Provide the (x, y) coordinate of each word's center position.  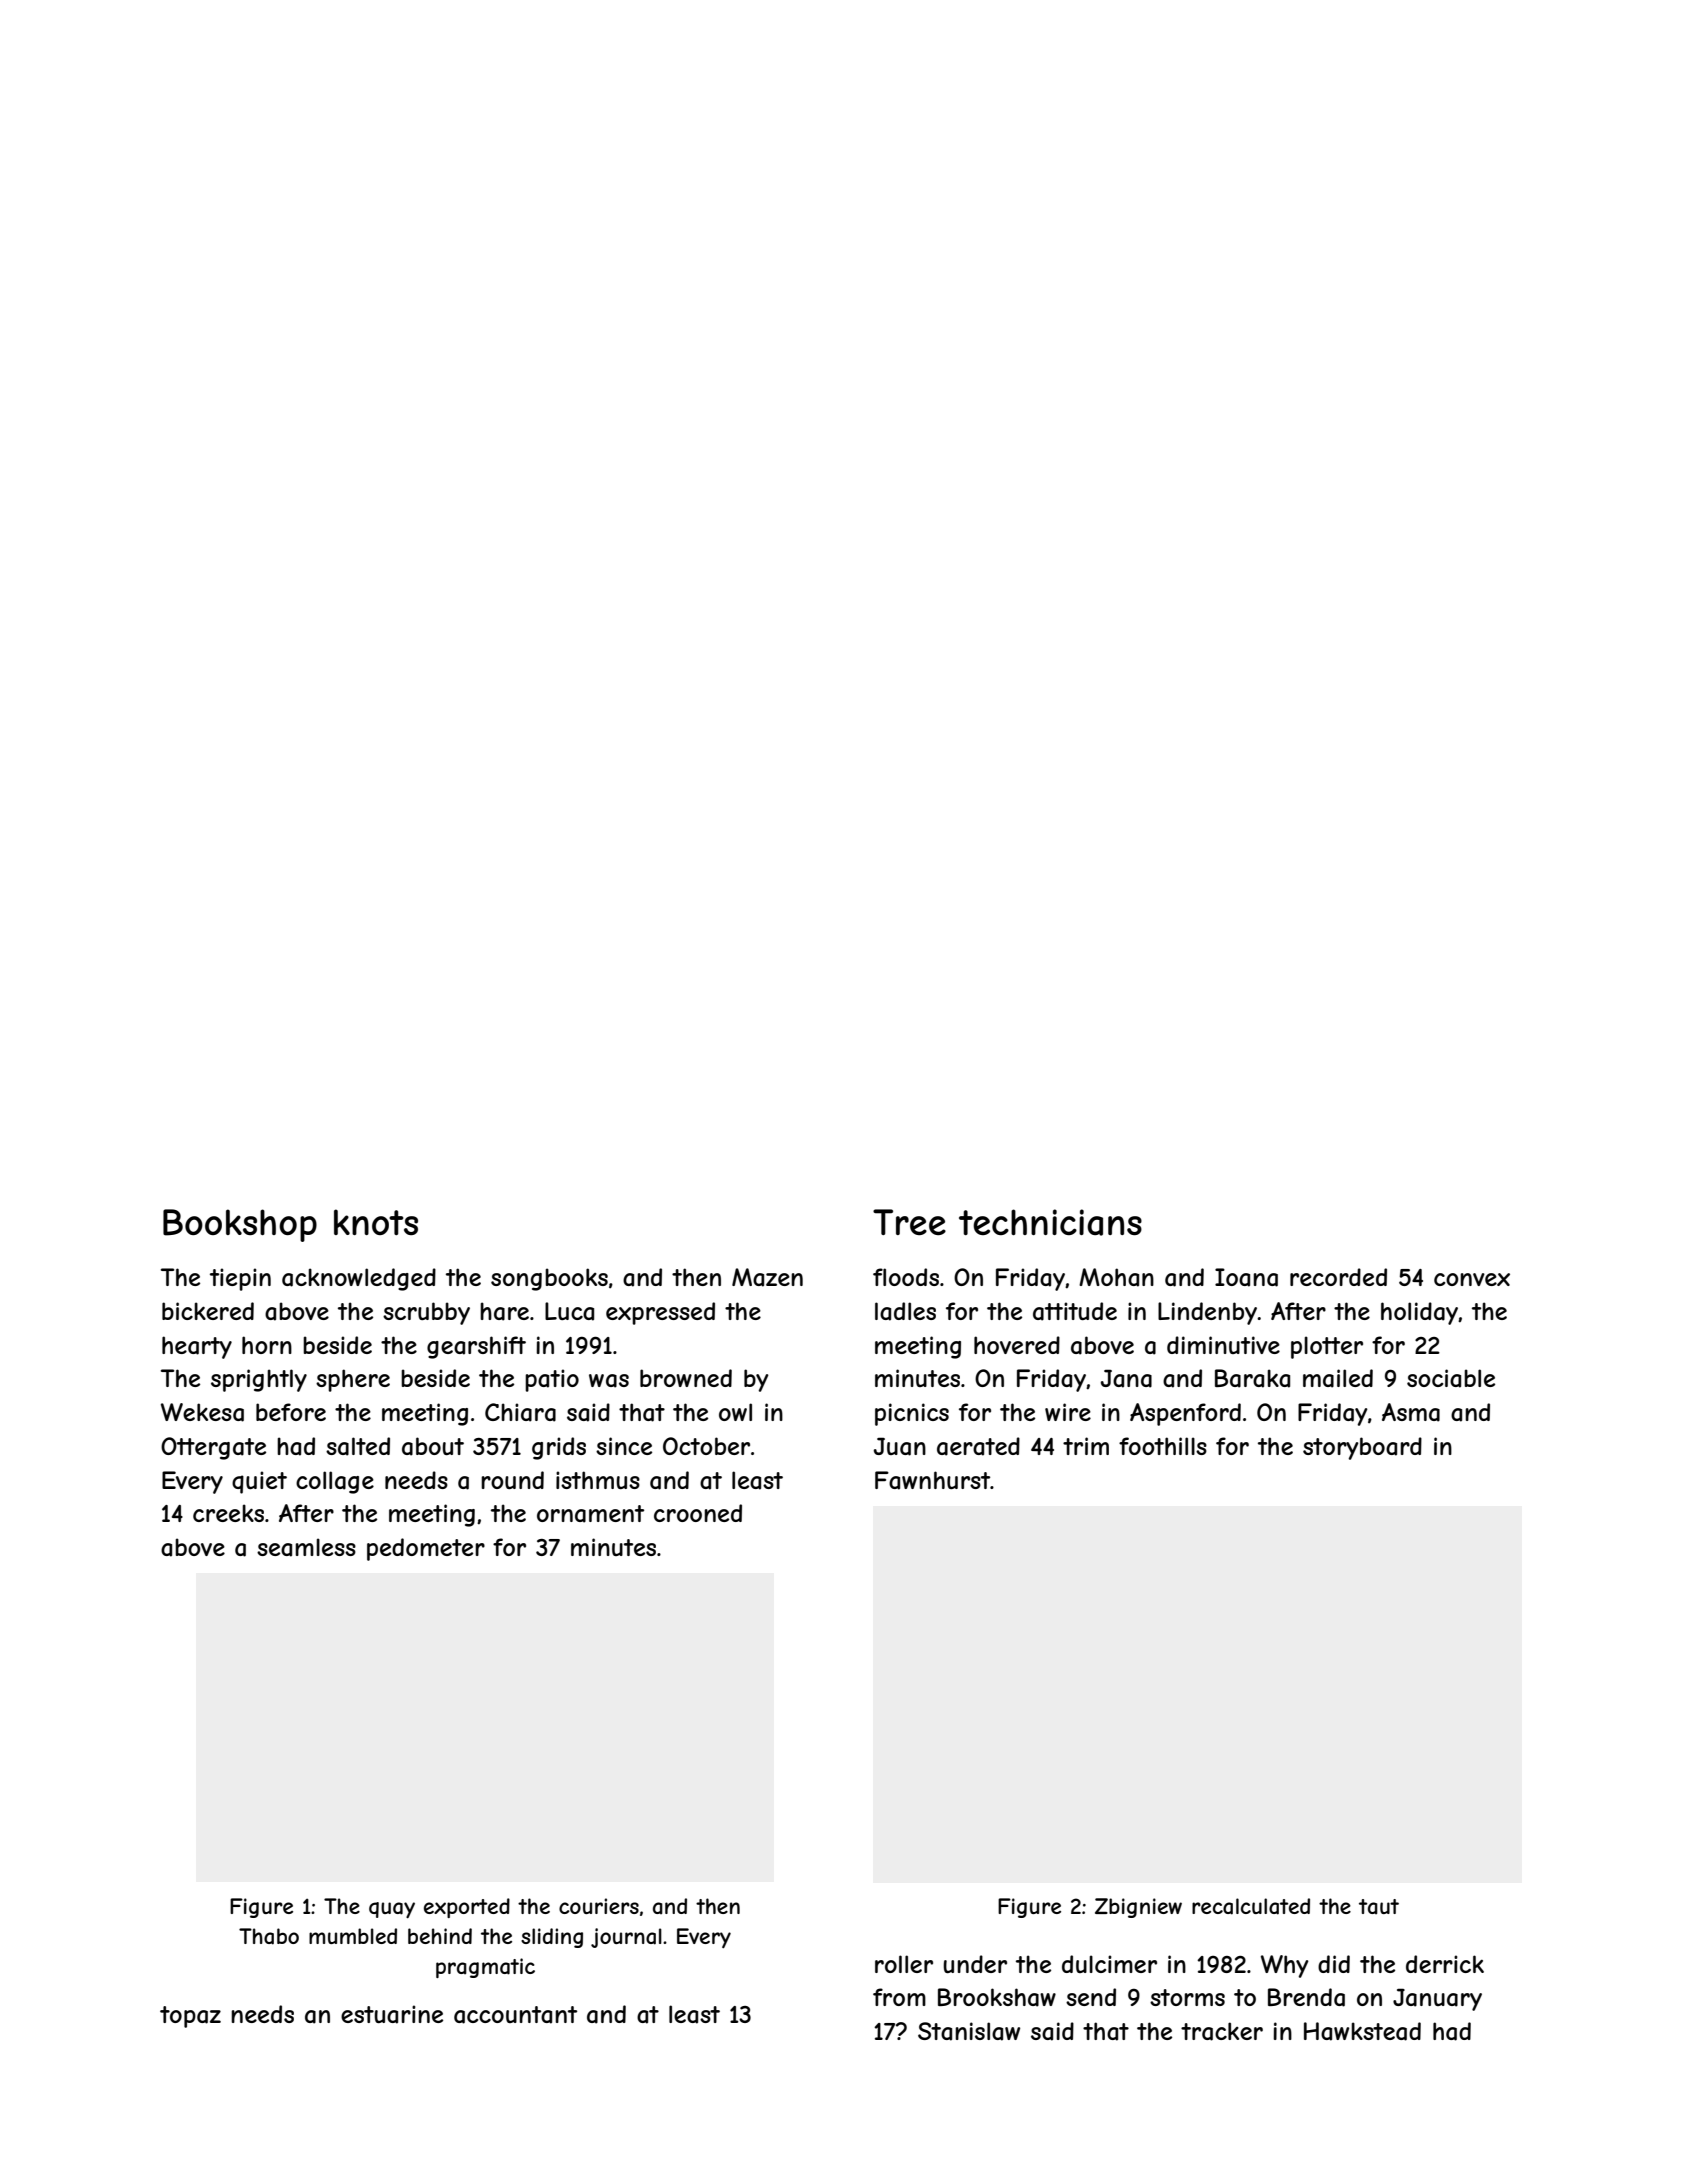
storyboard (1362, 1448)
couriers (599, 1906)
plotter (1327, 1347)
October (706, 1446)
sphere (353, 1380)
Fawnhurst (932, 1480)
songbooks (549, 1279)
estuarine (392, 2014)
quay (392, 1910)
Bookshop (240, 1225)
